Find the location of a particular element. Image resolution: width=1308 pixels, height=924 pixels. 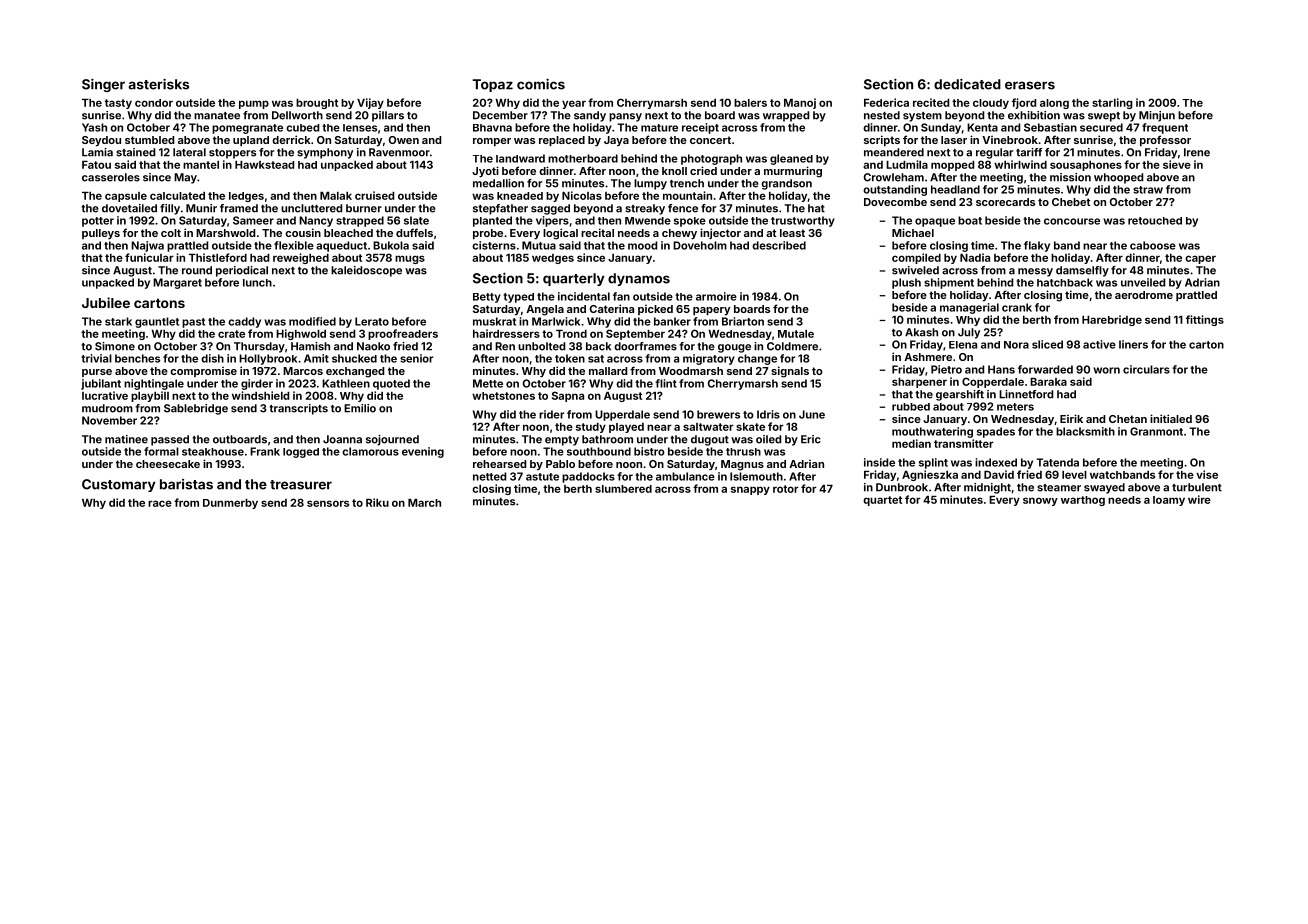

starling is located at coordinates (1112, 103).
